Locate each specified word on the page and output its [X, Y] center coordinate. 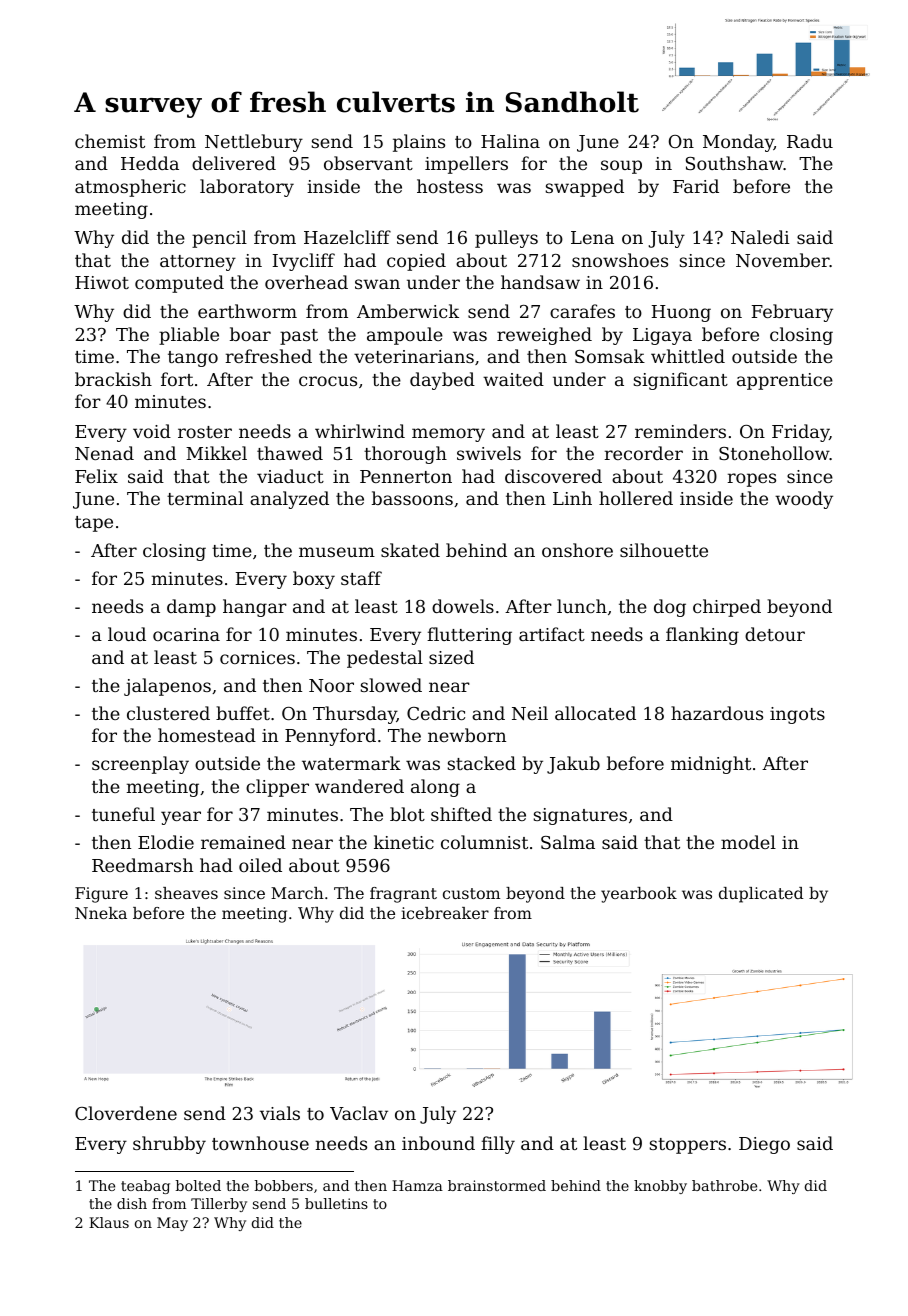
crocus [328, 381]
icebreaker [445, 913]
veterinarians [414, 356]
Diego [764, 1145]
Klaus [109, 1222]
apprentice [785, 381]
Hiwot [102, 282]
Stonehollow [774, 453]
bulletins [336, 1203]
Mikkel [216, 453]
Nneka [101, 913]
